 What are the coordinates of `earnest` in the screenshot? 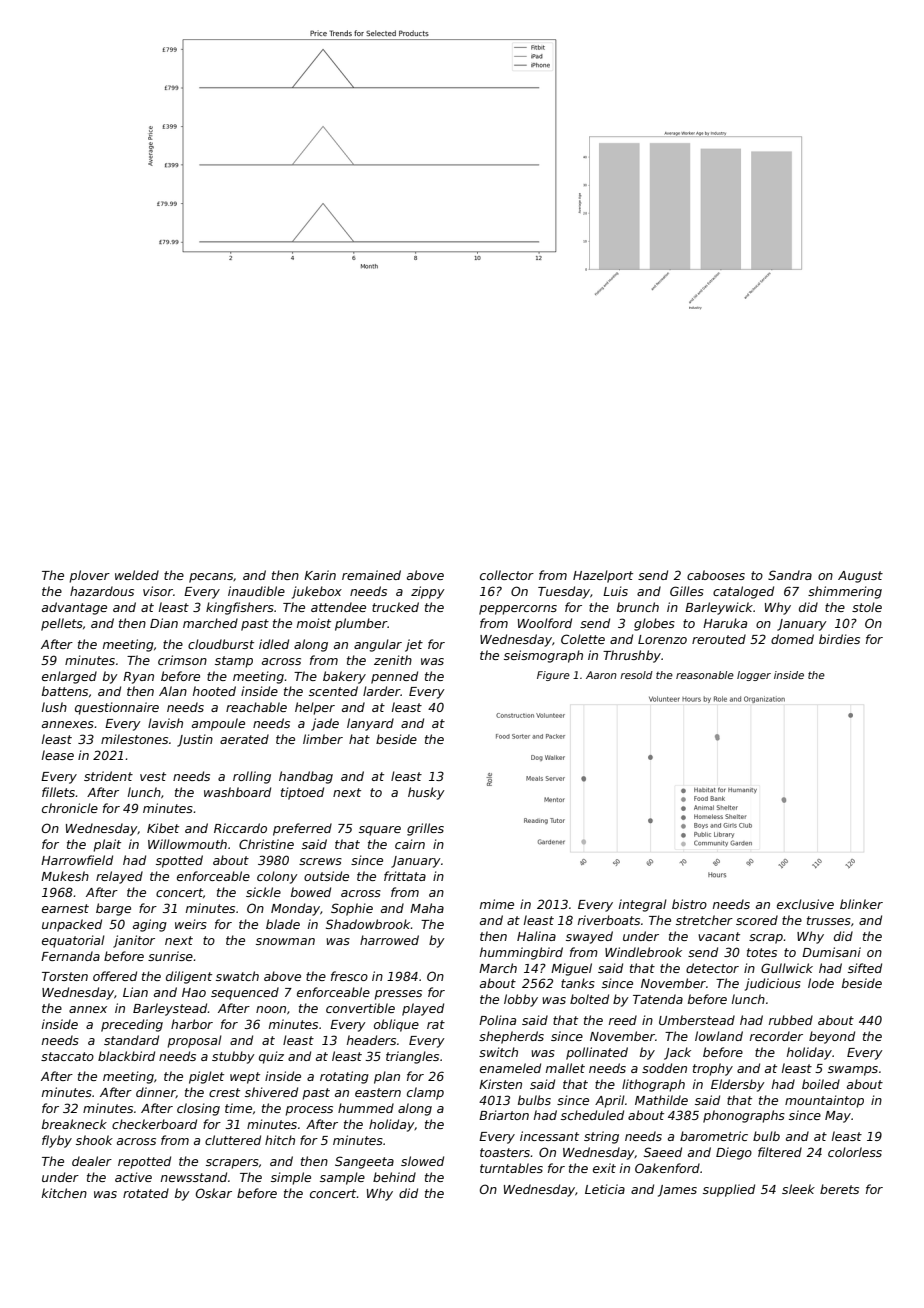 It's located at (65, 908).
